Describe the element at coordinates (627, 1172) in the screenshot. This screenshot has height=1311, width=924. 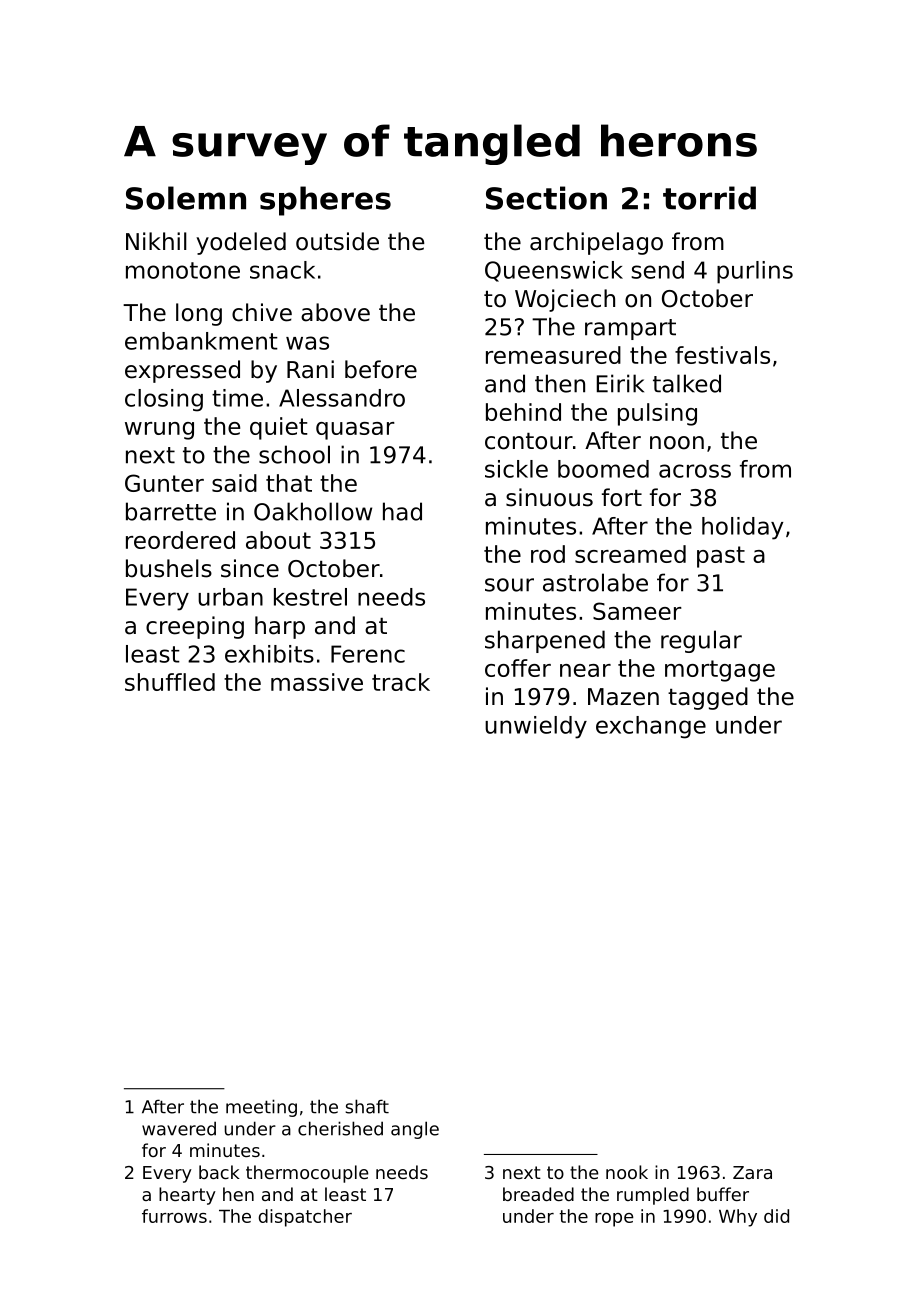
I see `nook` at that location.
